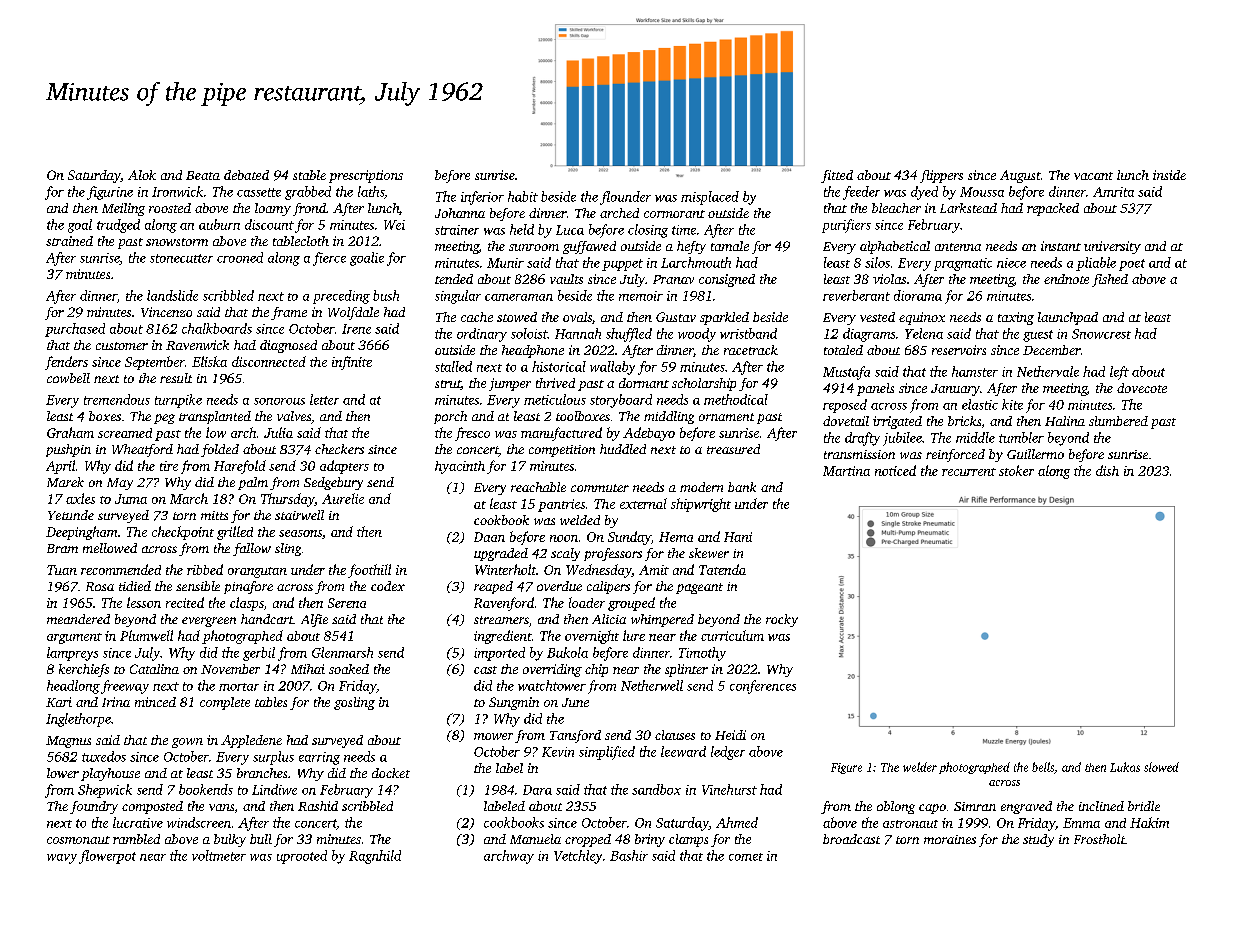 The image size is (1233, 952). Describe the element at coordinates (980, 404) in the screenshot. I see `elastic` at that location.
